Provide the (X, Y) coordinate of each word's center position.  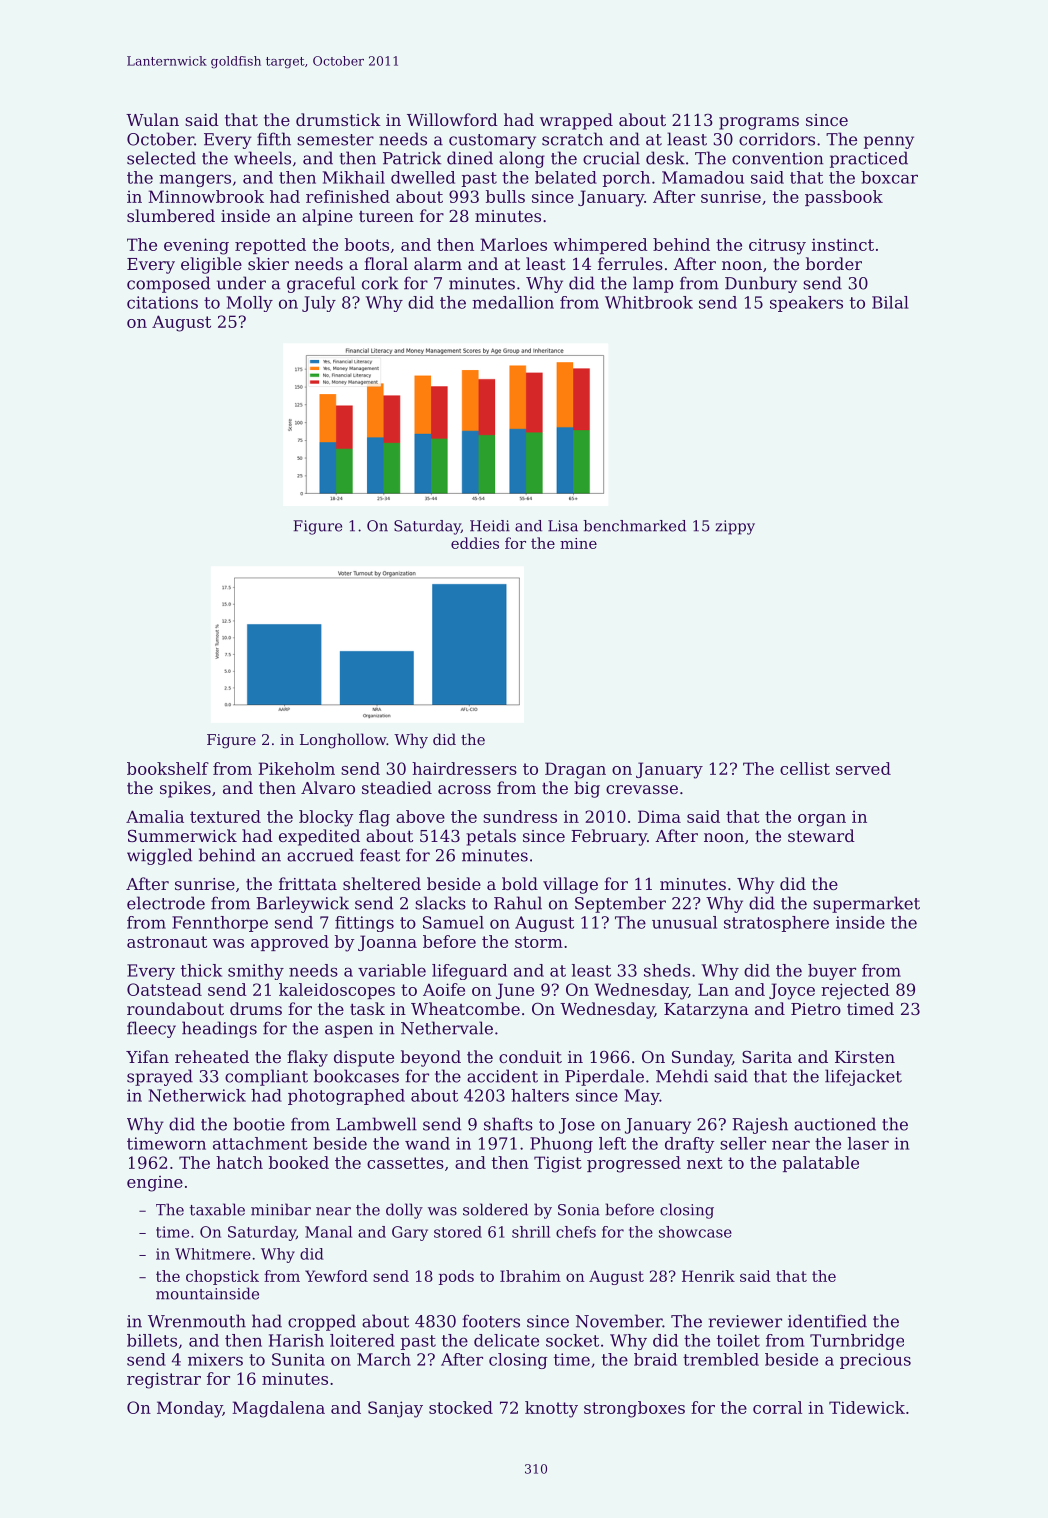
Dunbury (761, 284)
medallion (513, 302)
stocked (461, 1407)
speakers (806, 304)
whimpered (600, 246)
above (420, 816)
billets (152, 1340)
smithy (256, 972)
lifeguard (469, 972)
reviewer (745, 1321)
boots (367, 244)
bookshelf (168, 768)
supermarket (866, 904)
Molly (250, 304)
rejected (855, 991)
